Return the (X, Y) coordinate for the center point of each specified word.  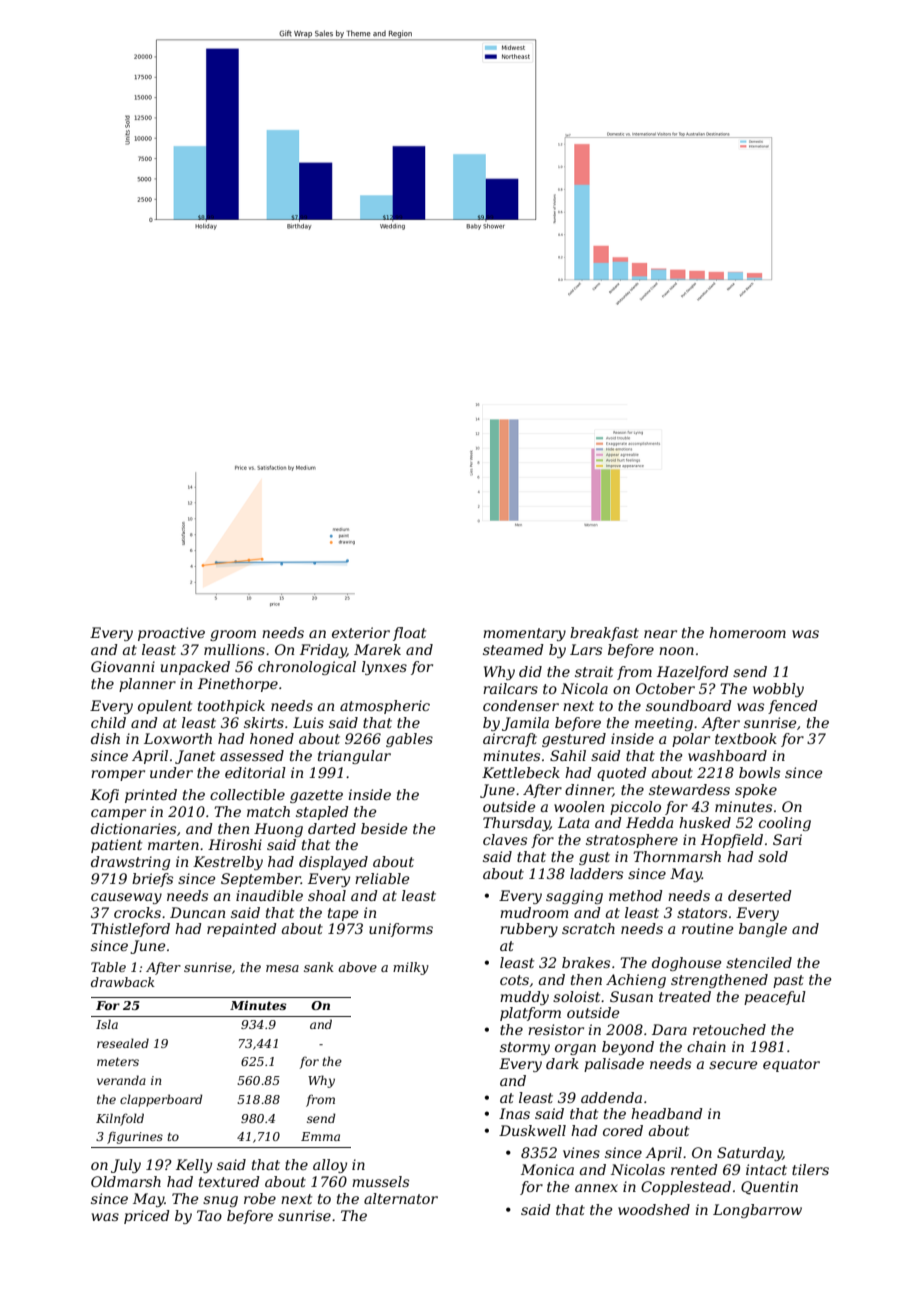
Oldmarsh (126, 1181)
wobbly (778, 690)
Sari (787, 839)
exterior (361, 632)
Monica (547, 1169)
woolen (579, 806)
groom (233, 635)
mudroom (534, 912)
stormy (525, 1048)
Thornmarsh (677, 856)
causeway (126, 898)
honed (272, 738)
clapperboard (161, 1100)
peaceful (775, 998)
